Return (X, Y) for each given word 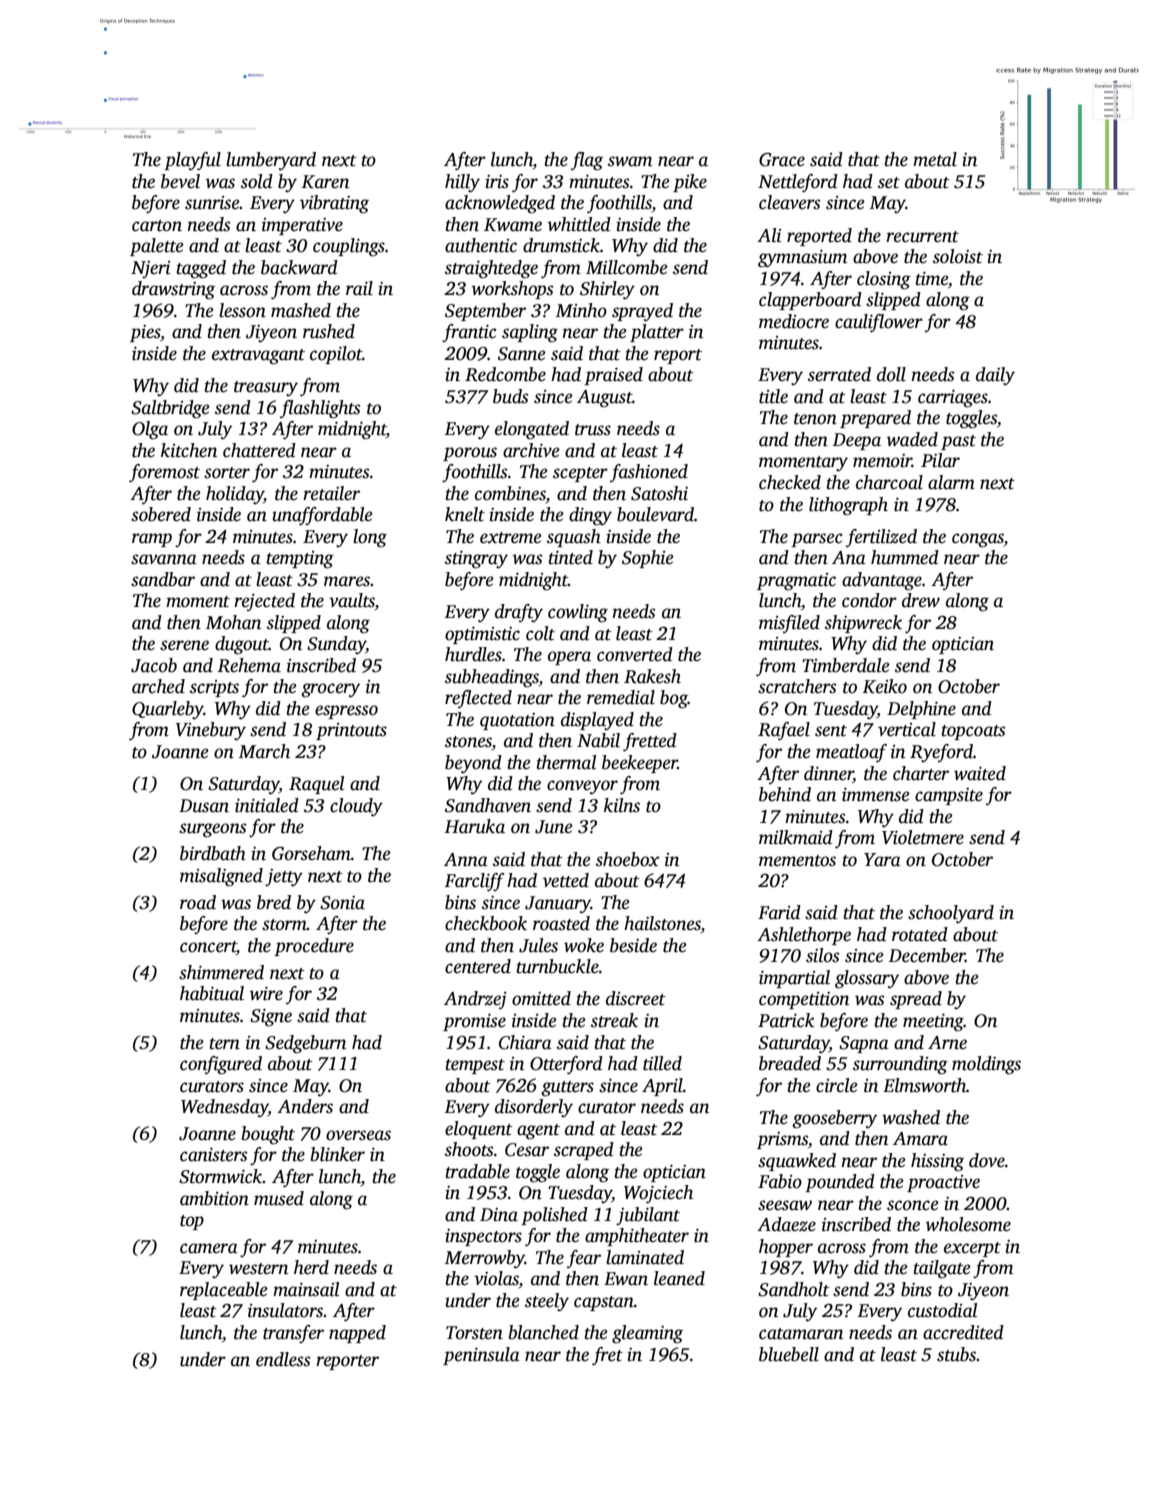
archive (531, 450)
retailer (331, 493)
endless (283, 1359)
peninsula (481, 1356)
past (958, 442)
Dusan (204, 806)
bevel (180, 181)
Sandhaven (488, 805)
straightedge (491, 269)
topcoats (973, 732)
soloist (958, 256)
